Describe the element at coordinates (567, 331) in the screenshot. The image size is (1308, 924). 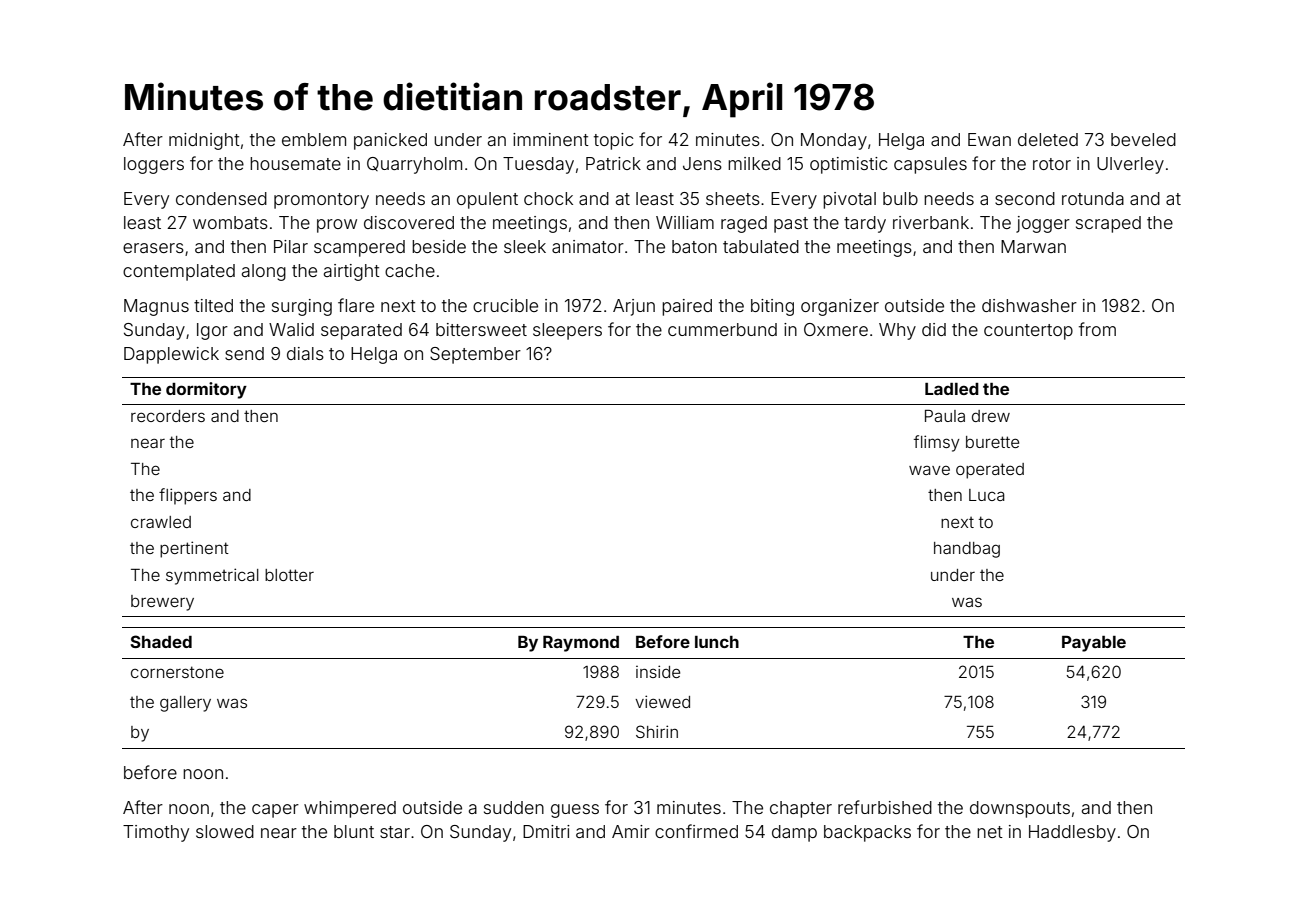
I see `sleepers` at that location.
